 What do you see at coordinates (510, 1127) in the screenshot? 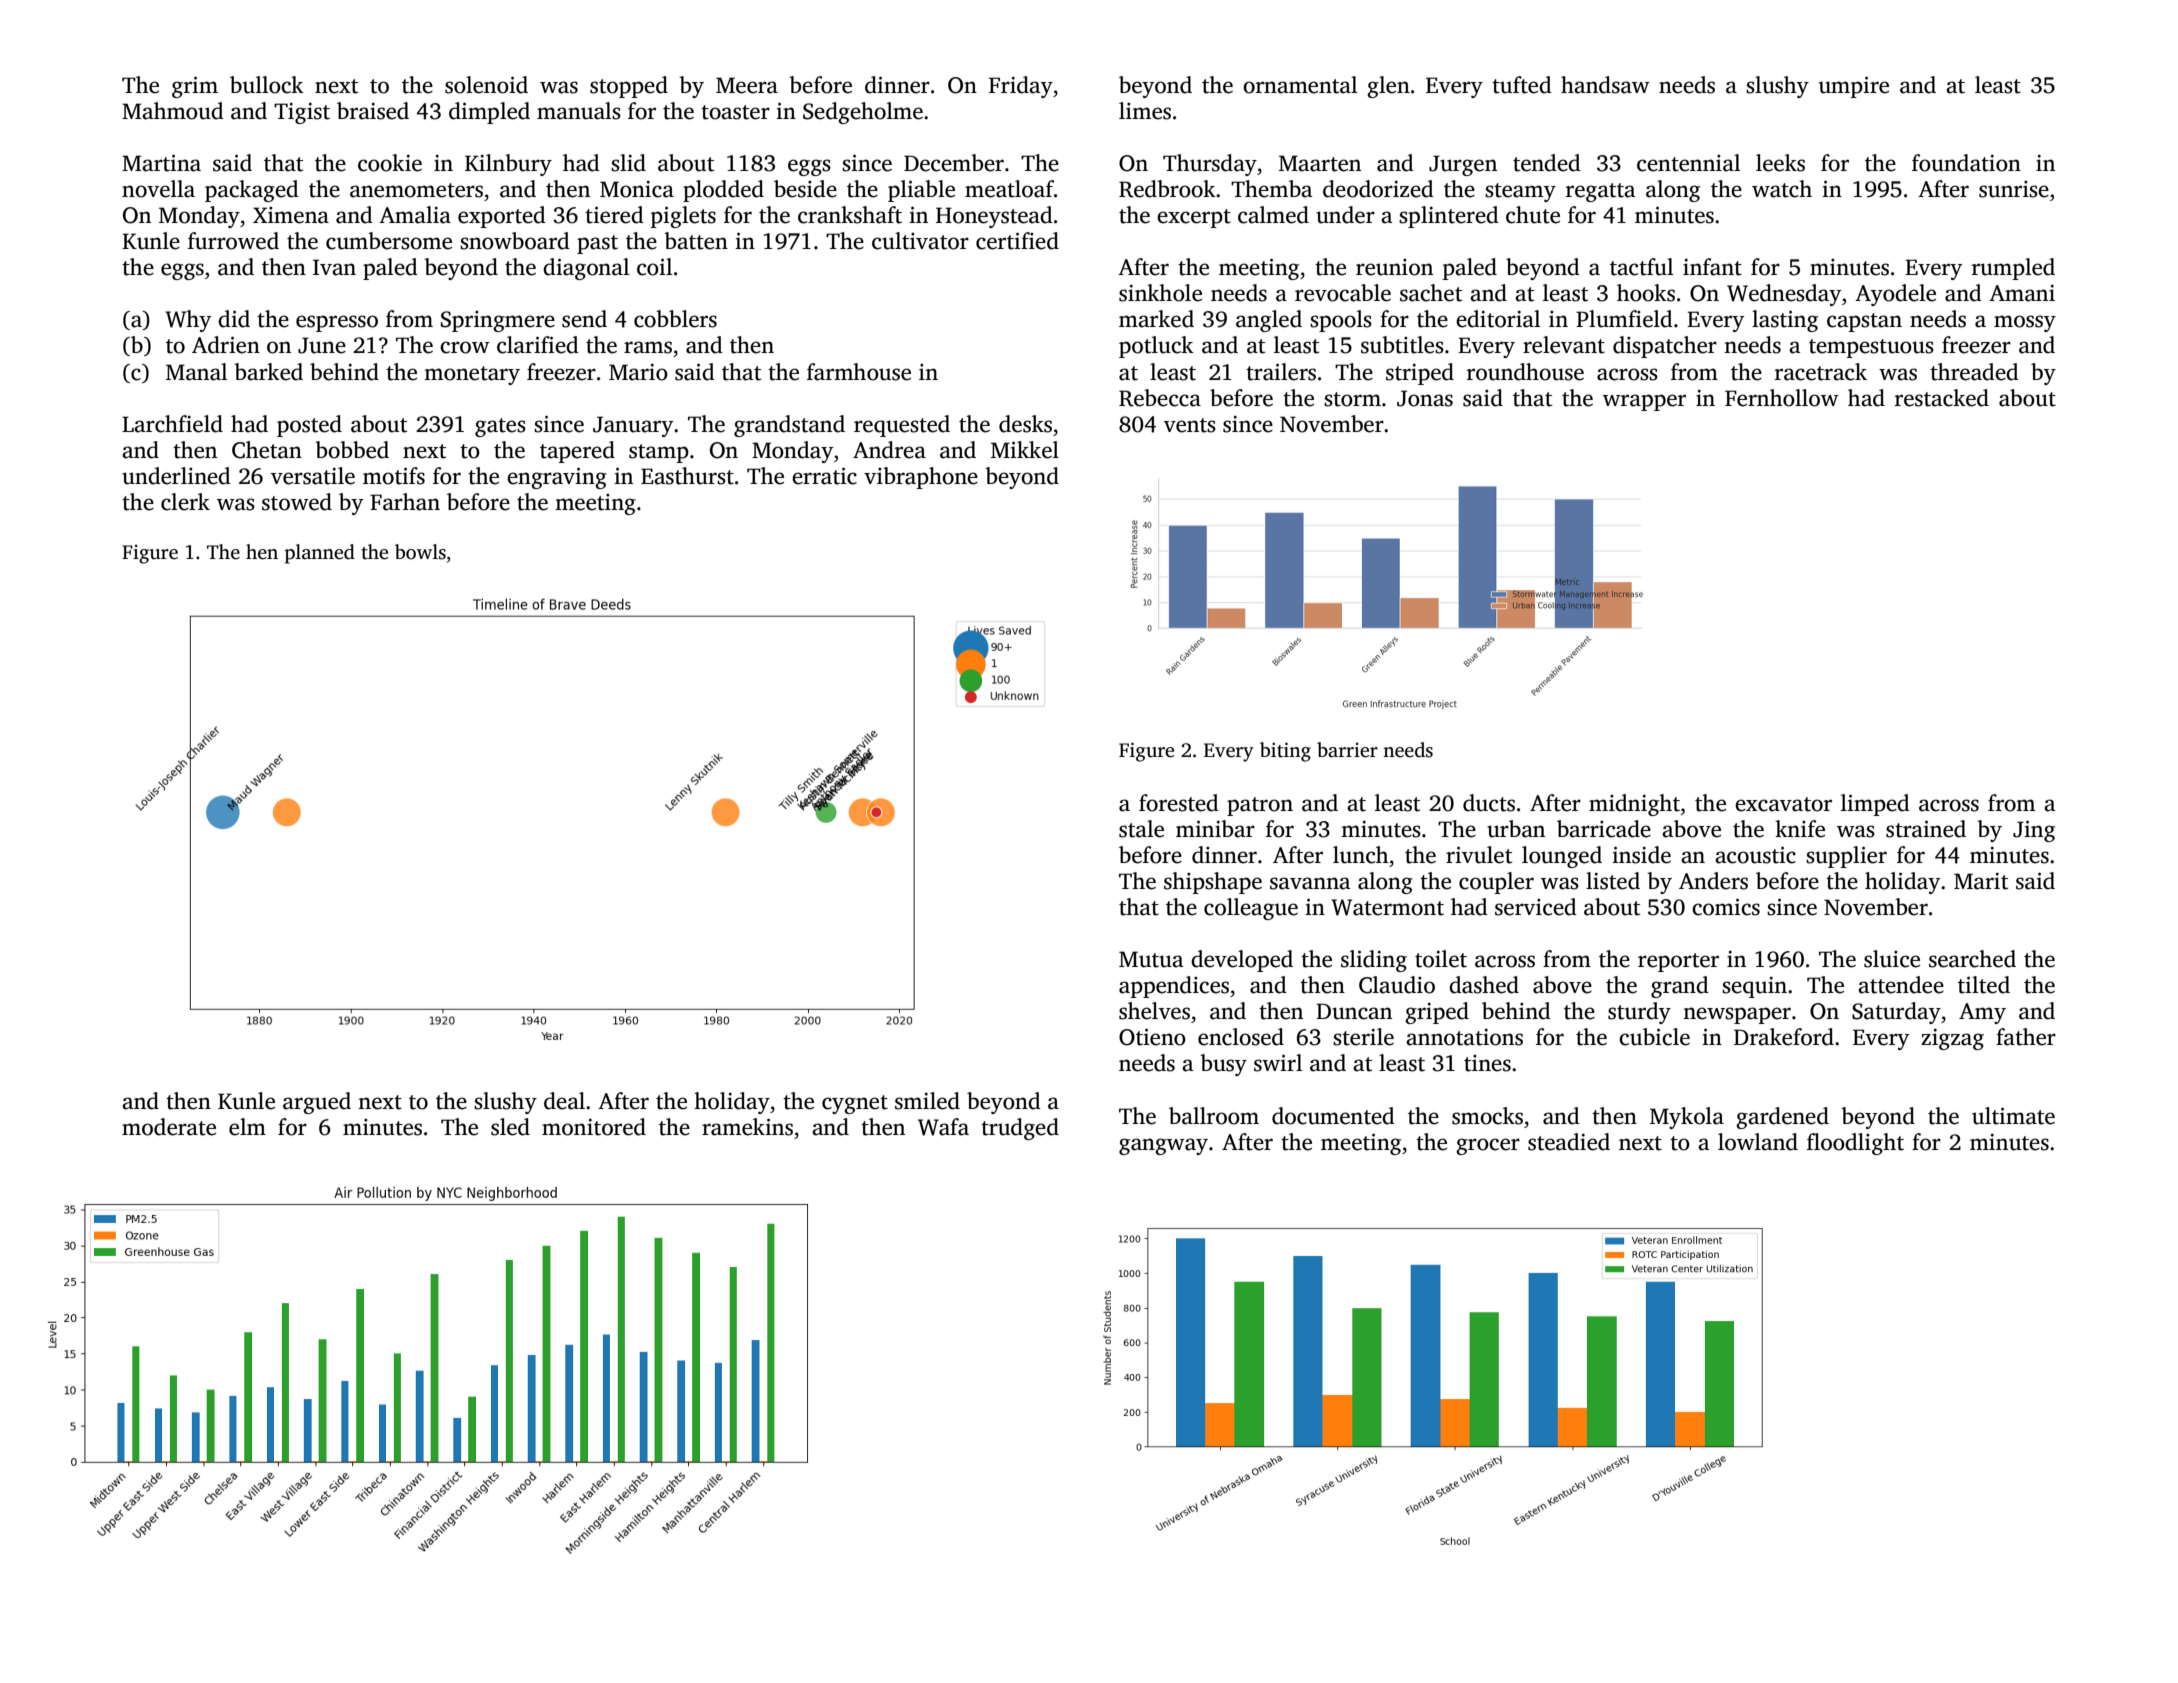
I see `sled` at bounding box center [510, 1127].
